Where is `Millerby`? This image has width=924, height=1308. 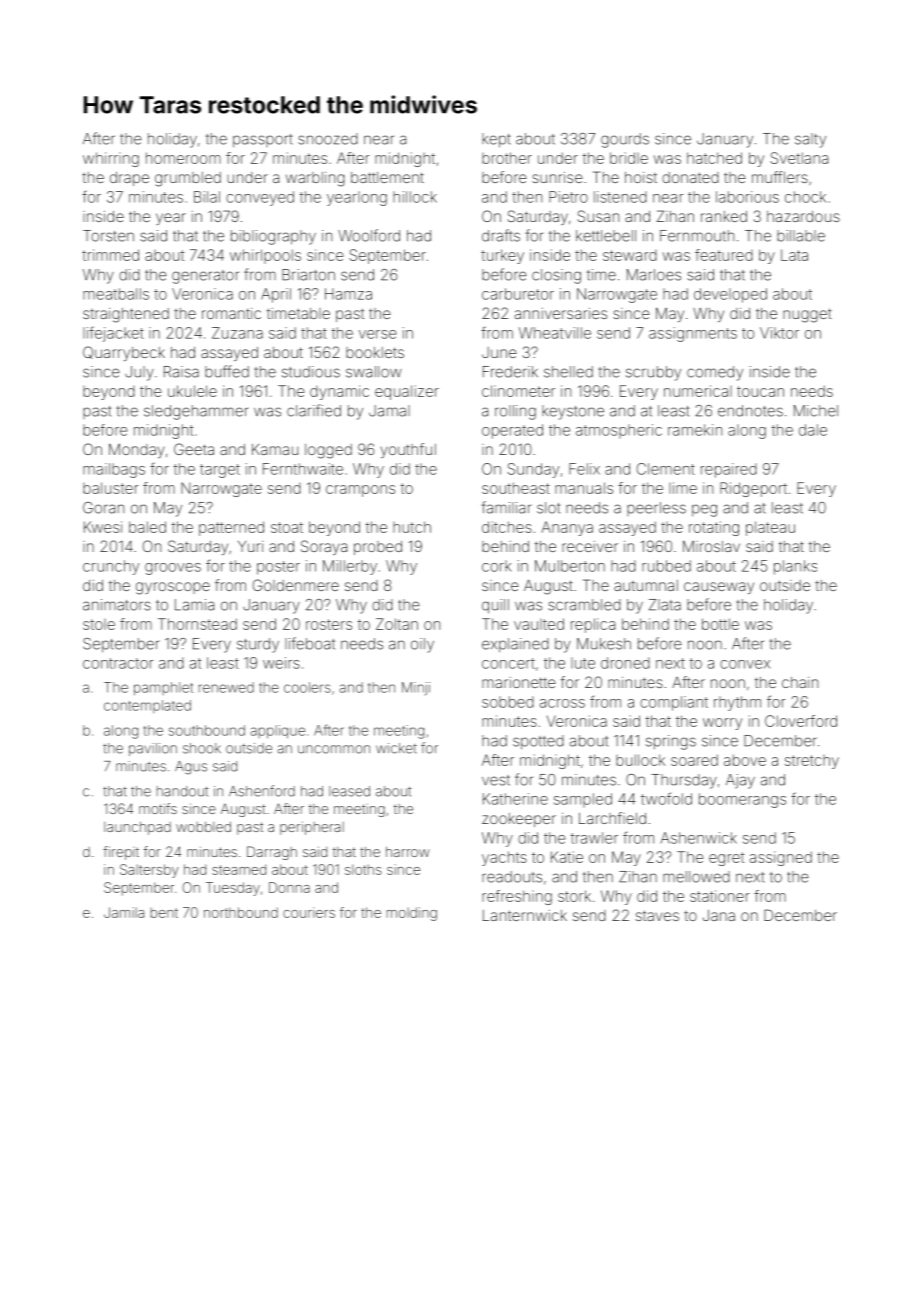 Millerby is located at coordinates (350, 567).
